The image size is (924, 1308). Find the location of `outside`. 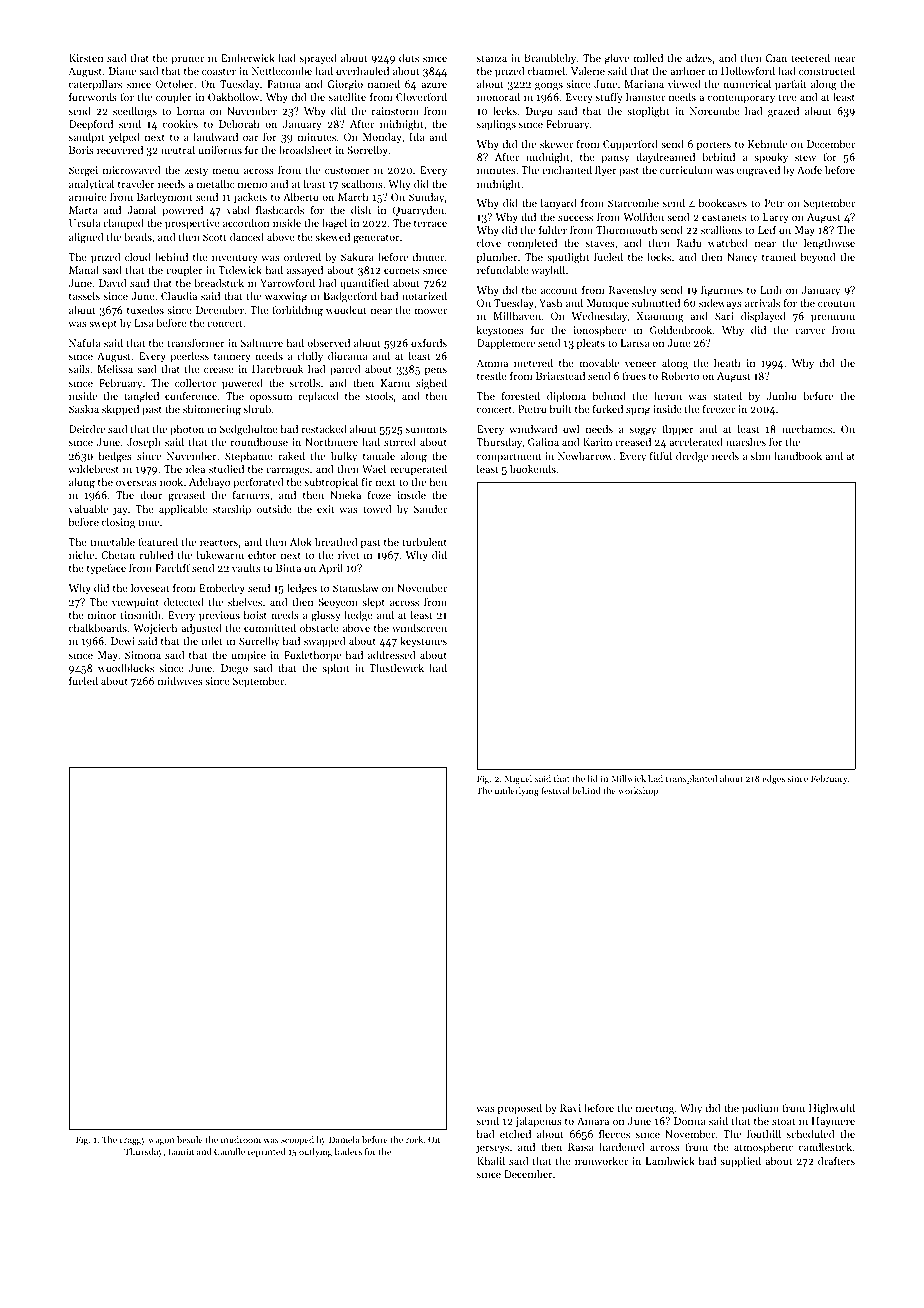

outside is located at coordinates (274, 508).
